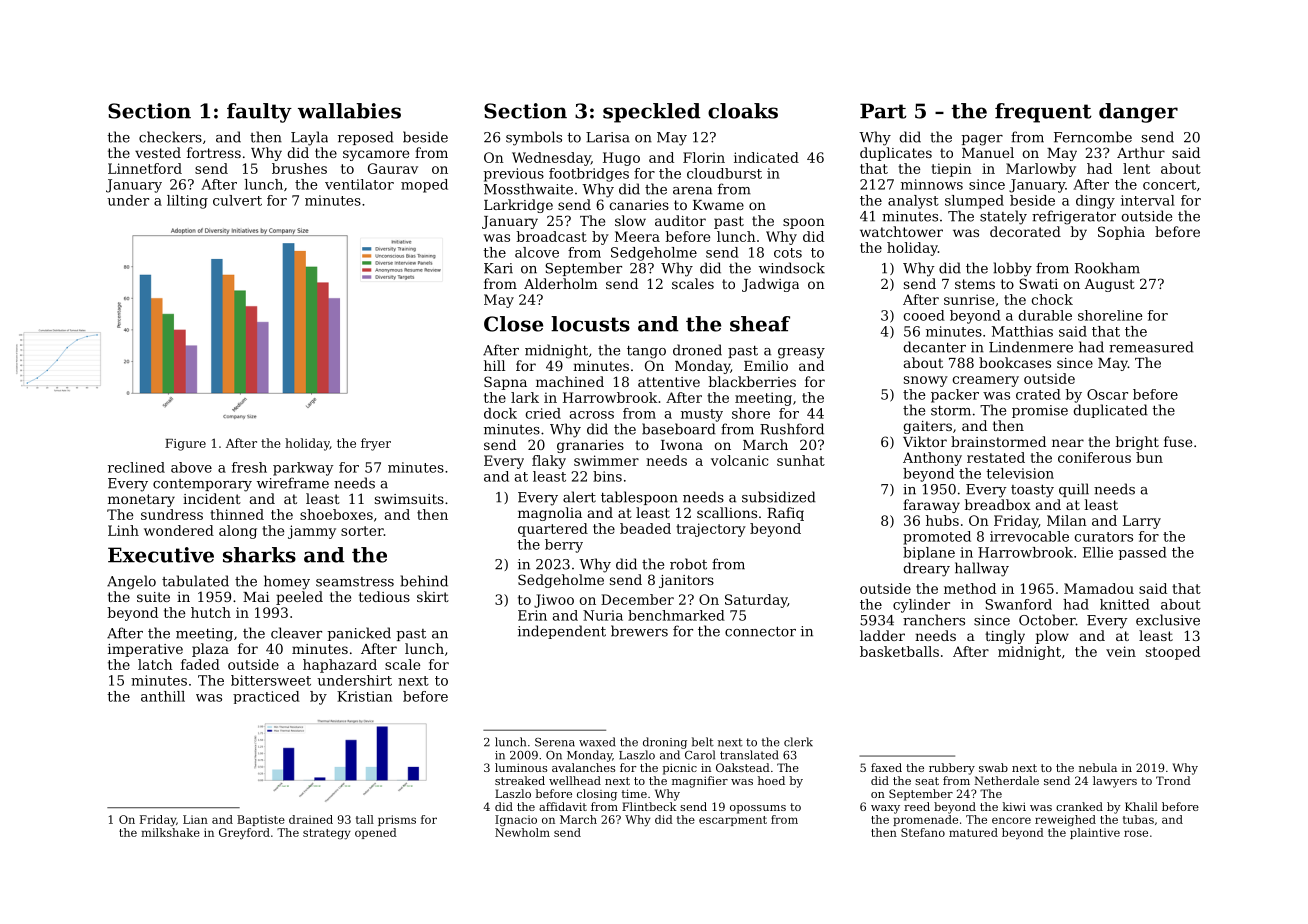 The width and height of the screenshot is (1308, 924). What do you see at coordinates (1121, 651) in the screenshot?
I see `vein` at bounding box center [1121, 651].
